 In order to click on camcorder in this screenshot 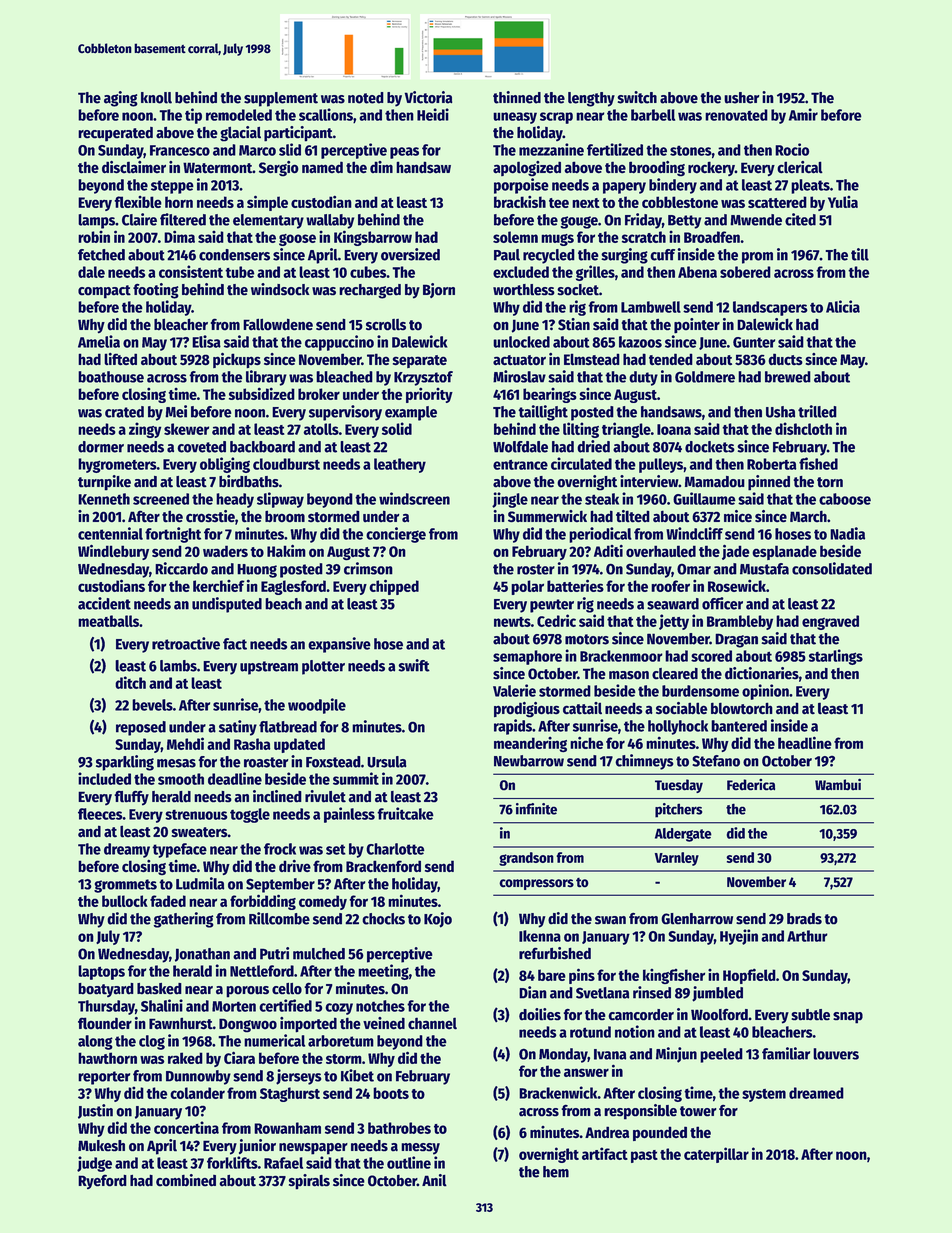, I will do `click(641, 1015)`.
